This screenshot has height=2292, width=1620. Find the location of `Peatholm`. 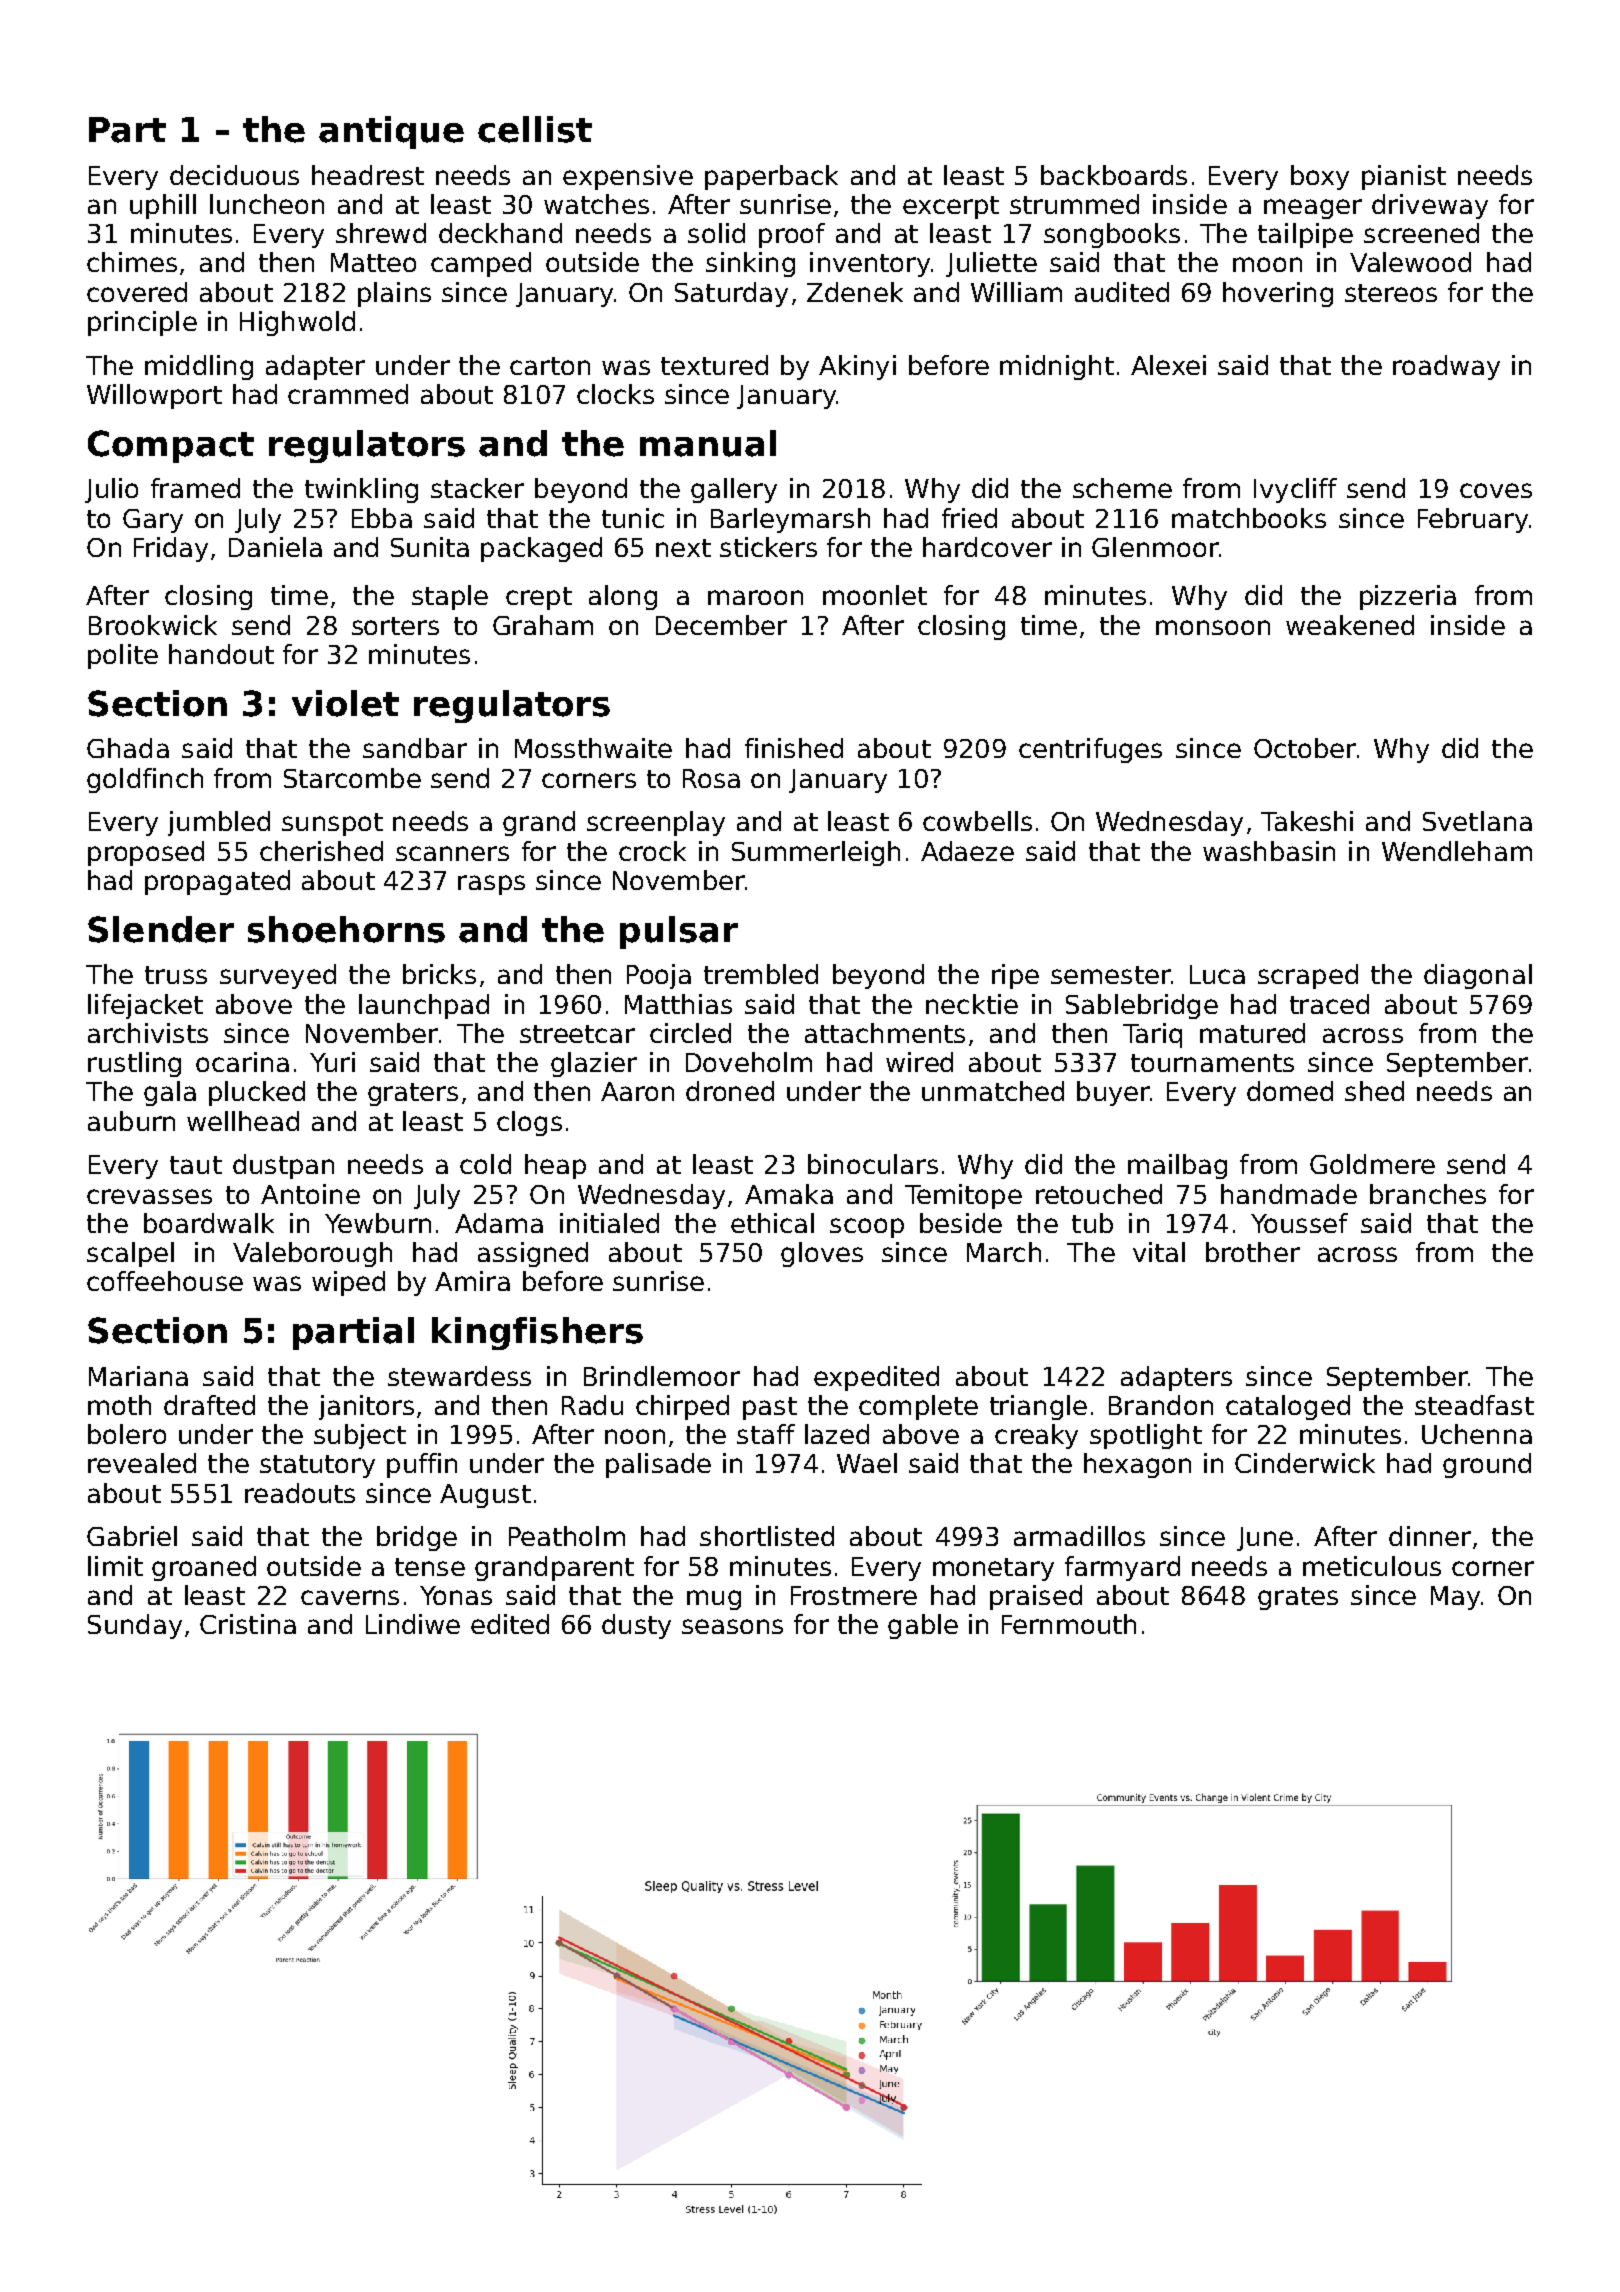

Peatholm is located at coordinates (567, 1536).
